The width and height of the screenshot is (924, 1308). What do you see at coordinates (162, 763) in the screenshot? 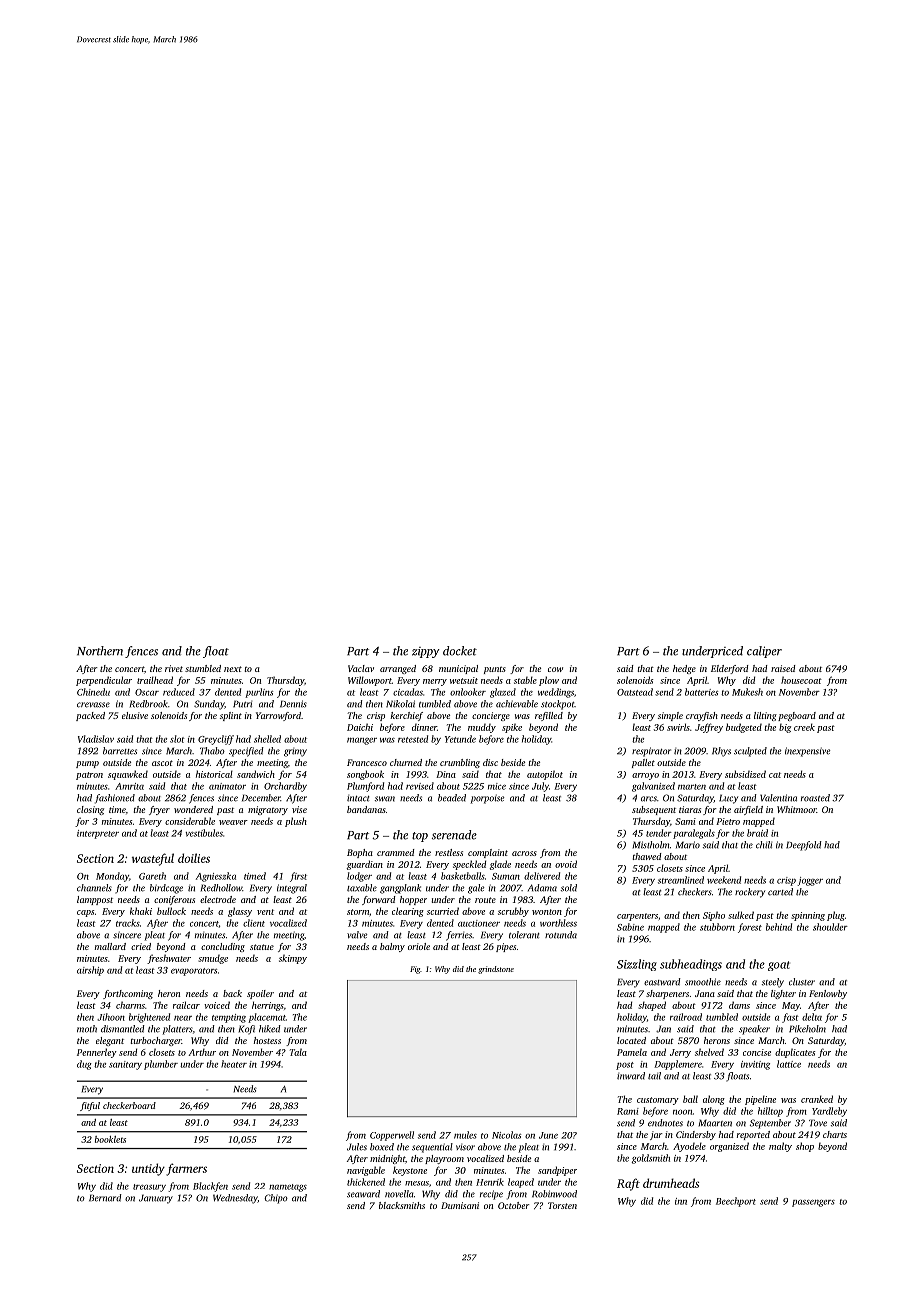
I see `ascot` at bounding box center [162, 763].
